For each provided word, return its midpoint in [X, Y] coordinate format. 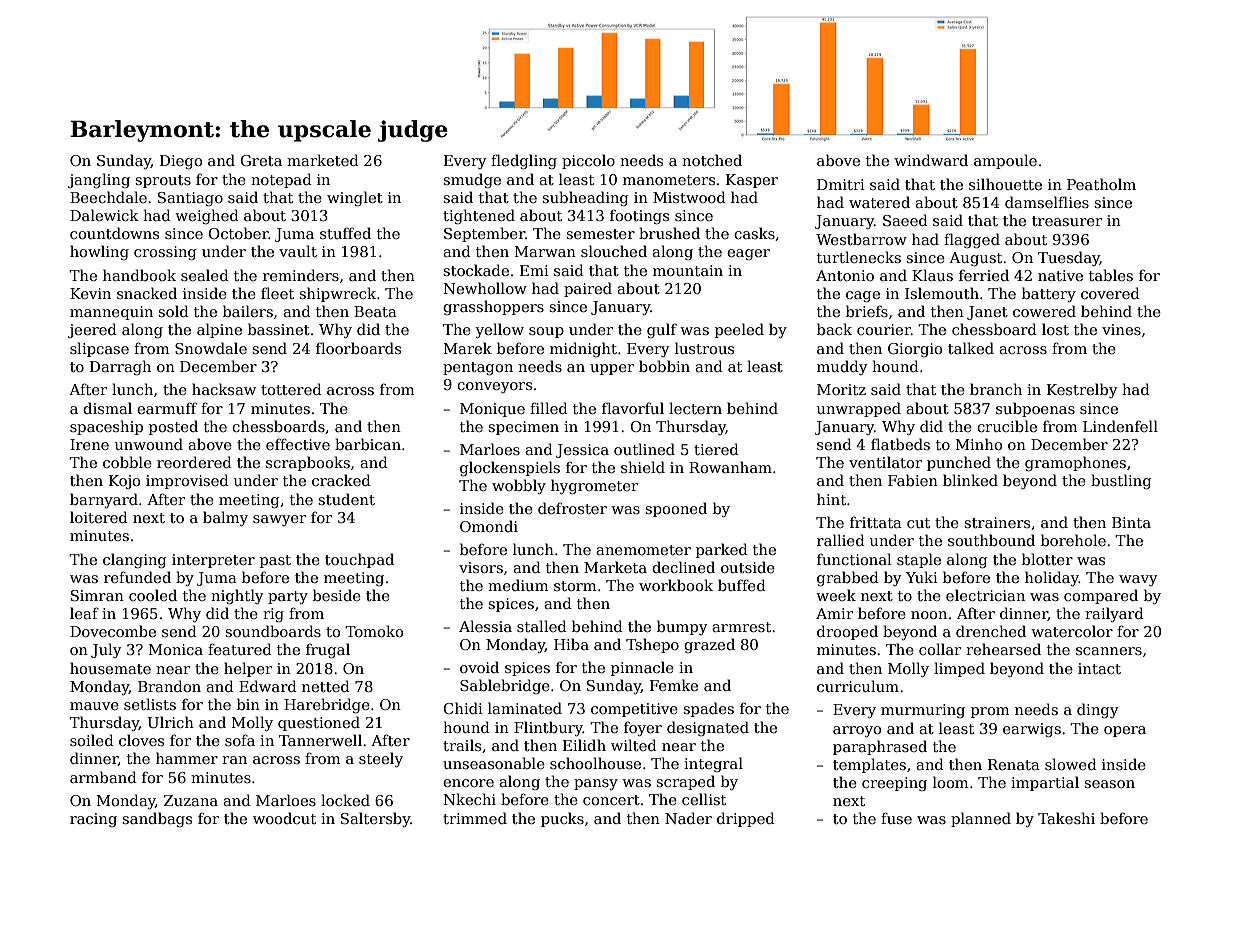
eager [748, 254]
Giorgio [915, 350]
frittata [876, 522]
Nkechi [470, 799]
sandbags [157, 819]
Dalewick [104, 215]
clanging [135, 560]
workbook [676, 585]
